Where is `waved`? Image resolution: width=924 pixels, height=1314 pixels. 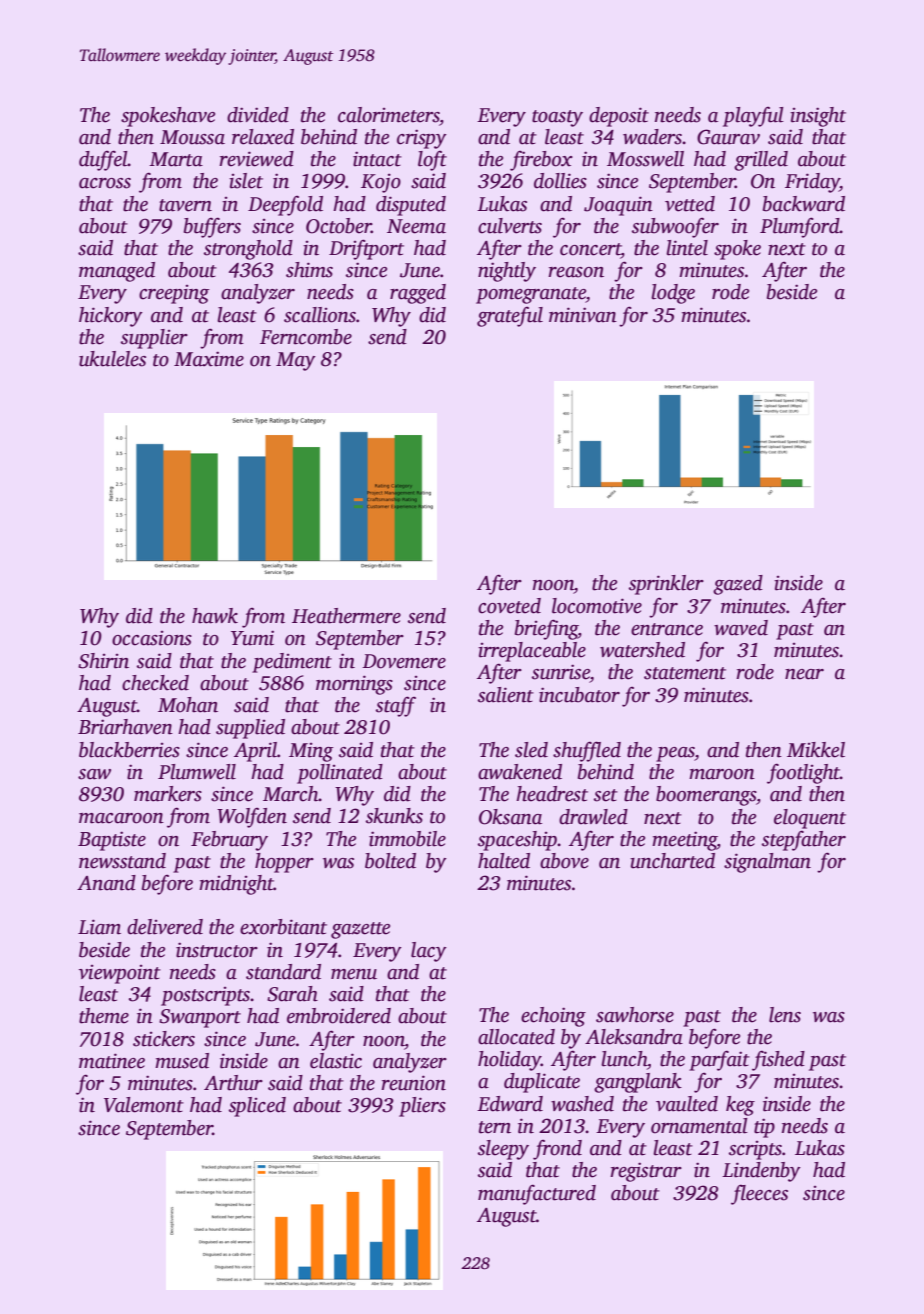 waved is located at coordinates (741, 628).
